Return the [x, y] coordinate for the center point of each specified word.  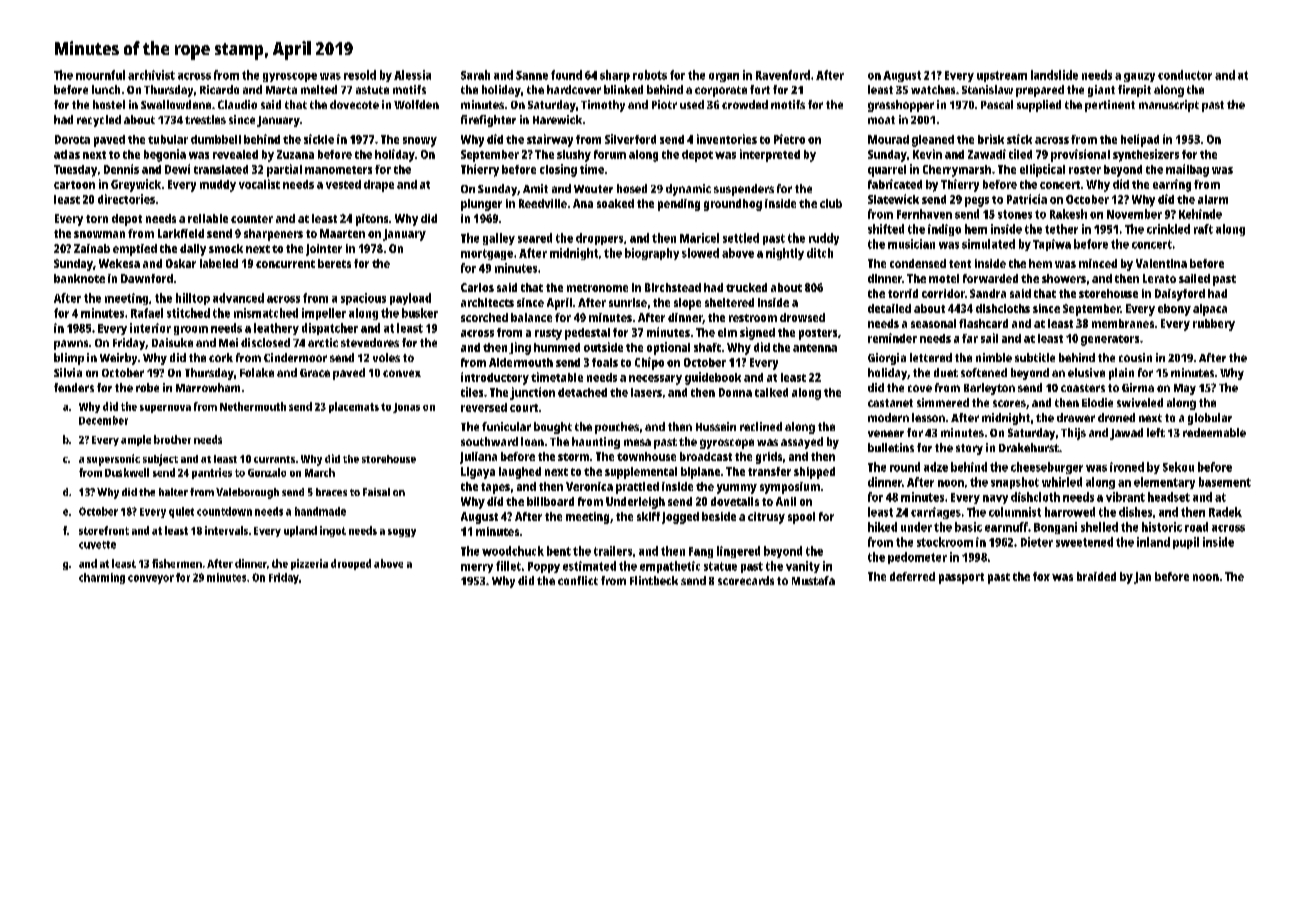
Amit [535, 188]
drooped [351, 564]
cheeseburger [1047, 468]
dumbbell [216, 139]
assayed [802, 443]
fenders [74, 387]
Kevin [927, 154]
